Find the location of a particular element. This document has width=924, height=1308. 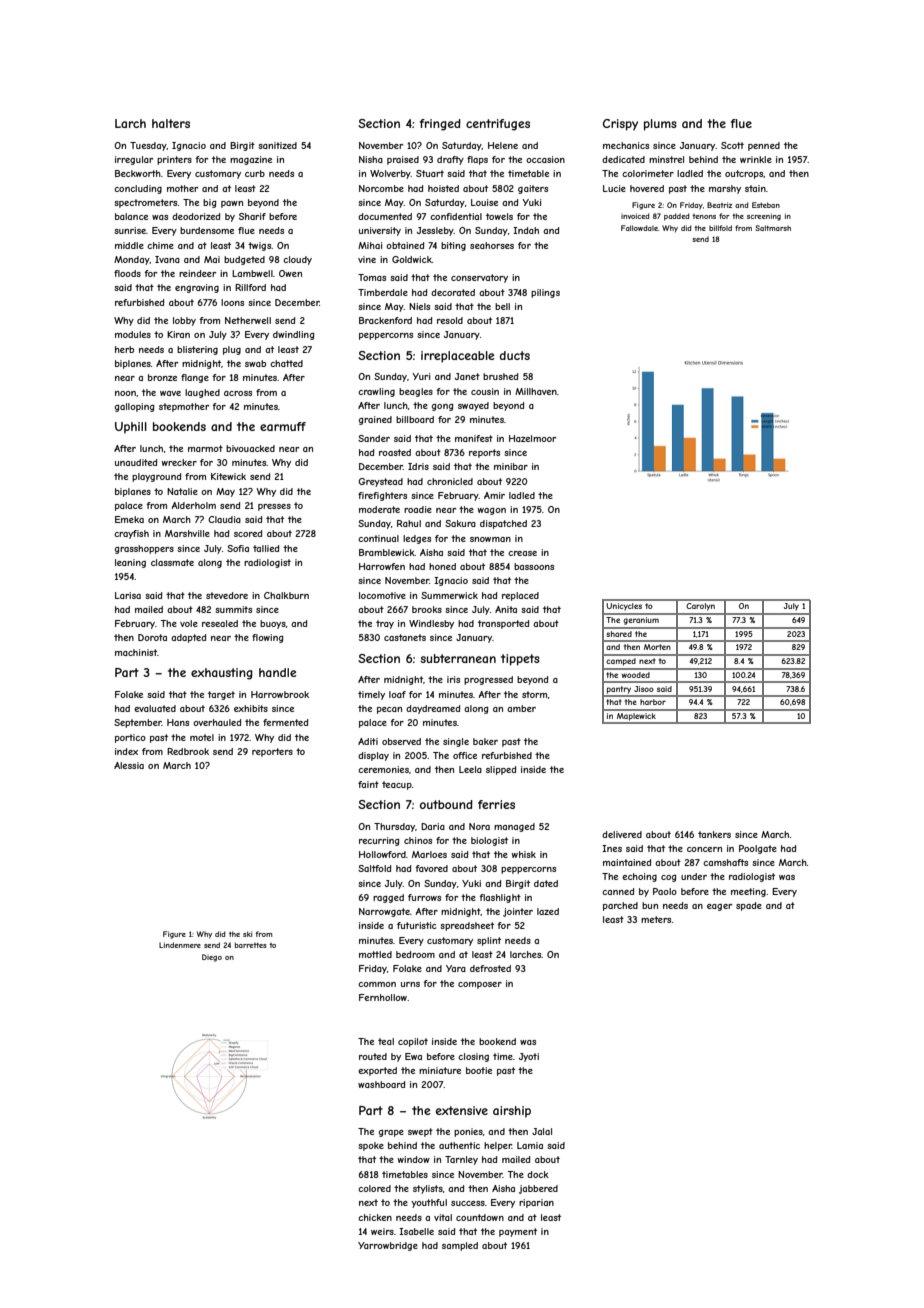

Anita is located at coordinates (506, 609).
